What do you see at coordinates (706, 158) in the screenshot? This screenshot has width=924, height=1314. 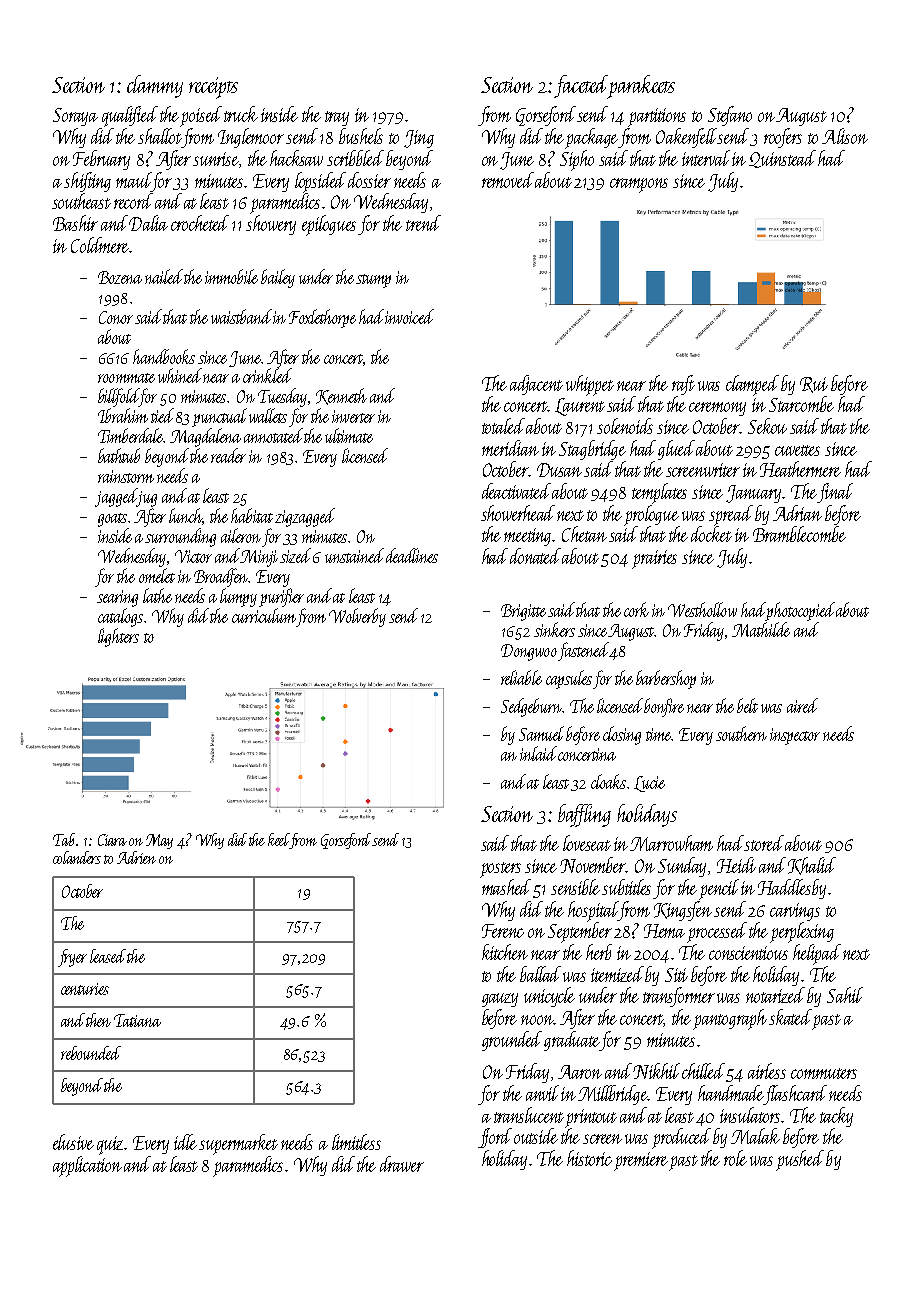 I see `interval` at bounding box center [706, 158].
